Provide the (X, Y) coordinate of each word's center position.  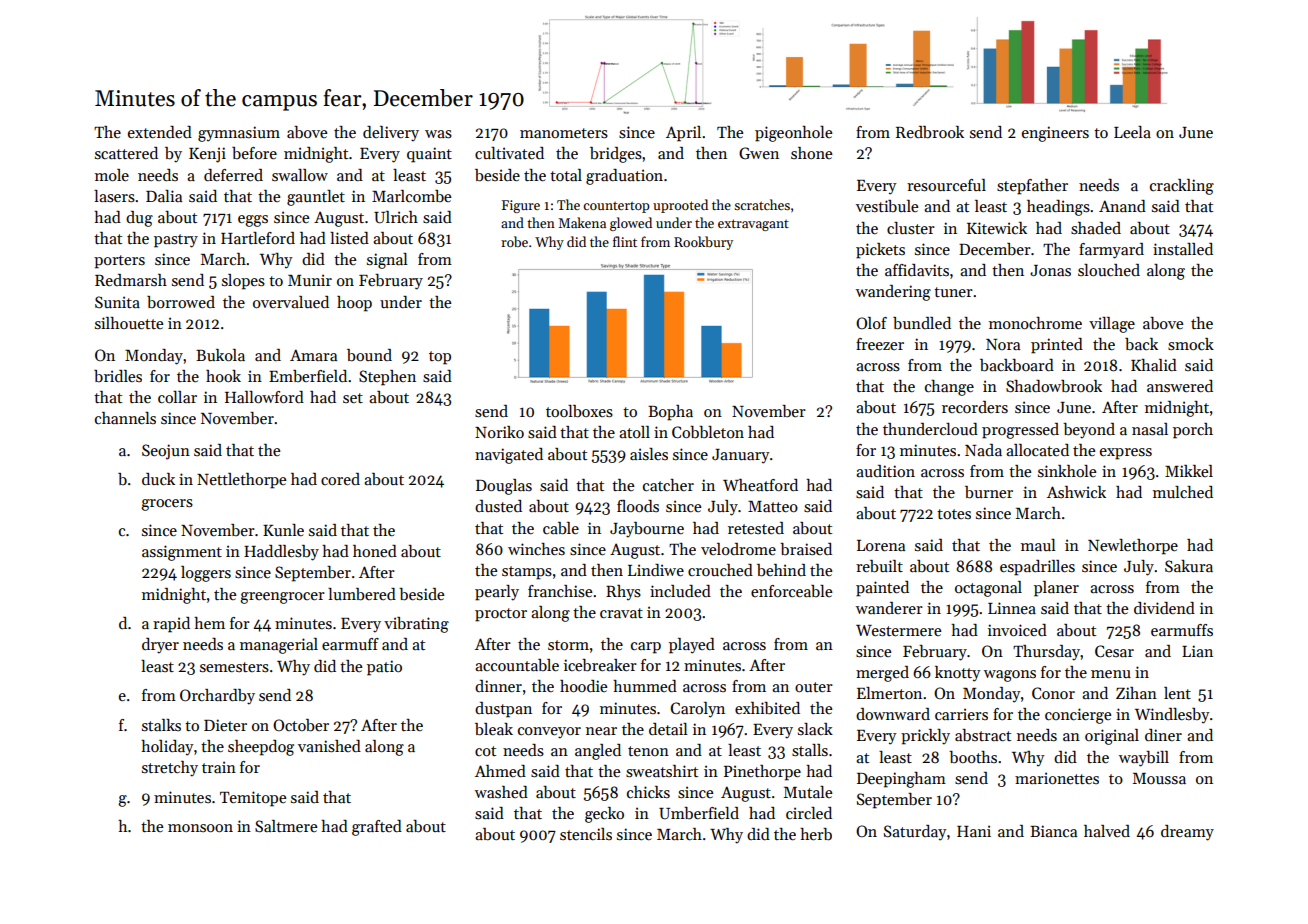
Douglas (504, 487)
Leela (1132, 132)
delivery (391, 134)
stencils (586, 834)
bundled (922, 323)
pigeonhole (793, 134)
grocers (167, 505)
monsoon (200, 828)
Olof (871, 323)
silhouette (129, 323)
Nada (983, 450)
